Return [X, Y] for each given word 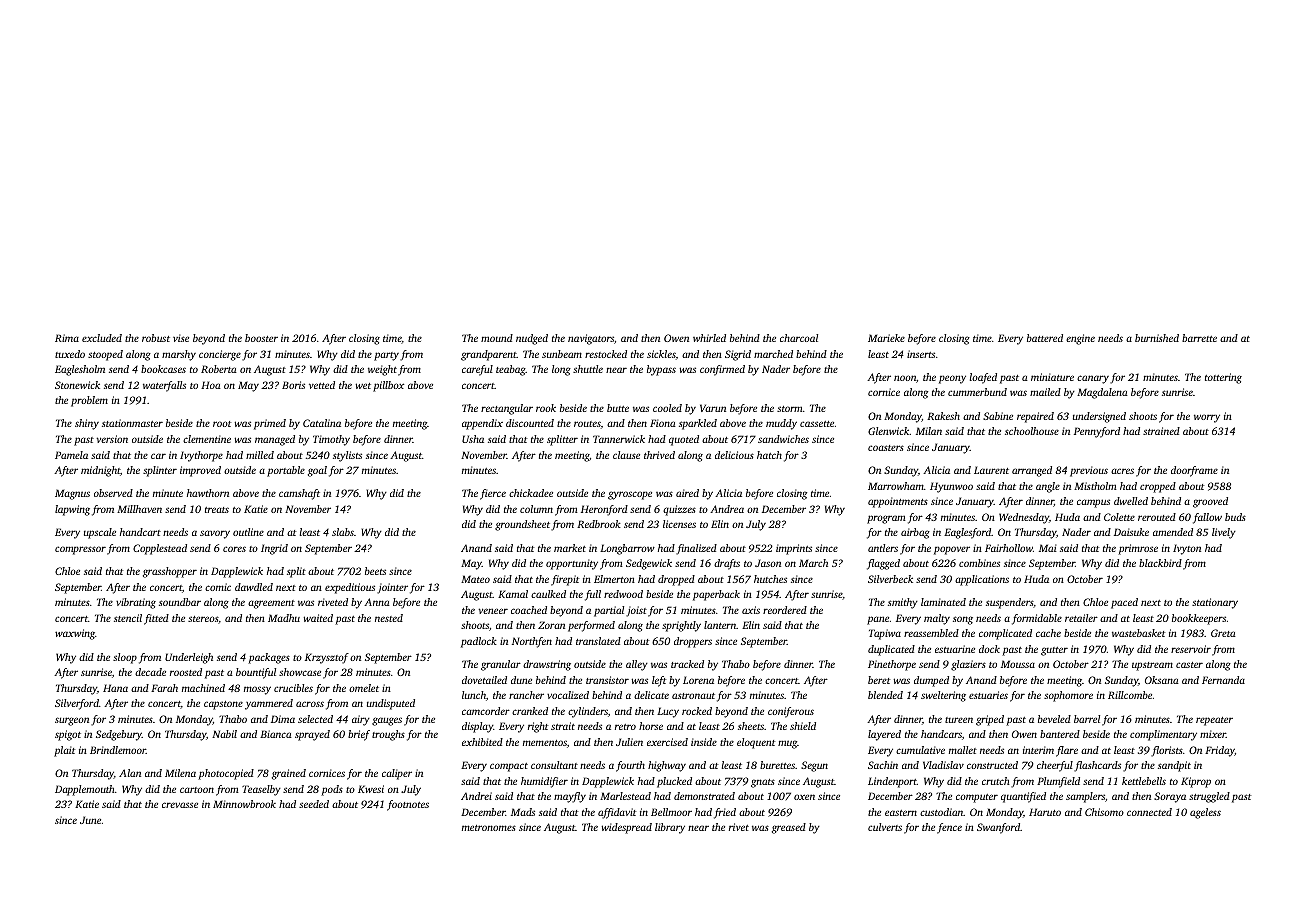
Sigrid [738, 355]
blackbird [1160, 563]
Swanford [998, 828]
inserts [921, 354]
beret [879, 680]
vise [181, 338]
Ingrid [274, 549]
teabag [511, 370]
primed [270, 424]
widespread [626, 828]
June [90, 820]
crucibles [293, 688]
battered [1045, 338]
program [886, 519]
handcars [941, 734]
